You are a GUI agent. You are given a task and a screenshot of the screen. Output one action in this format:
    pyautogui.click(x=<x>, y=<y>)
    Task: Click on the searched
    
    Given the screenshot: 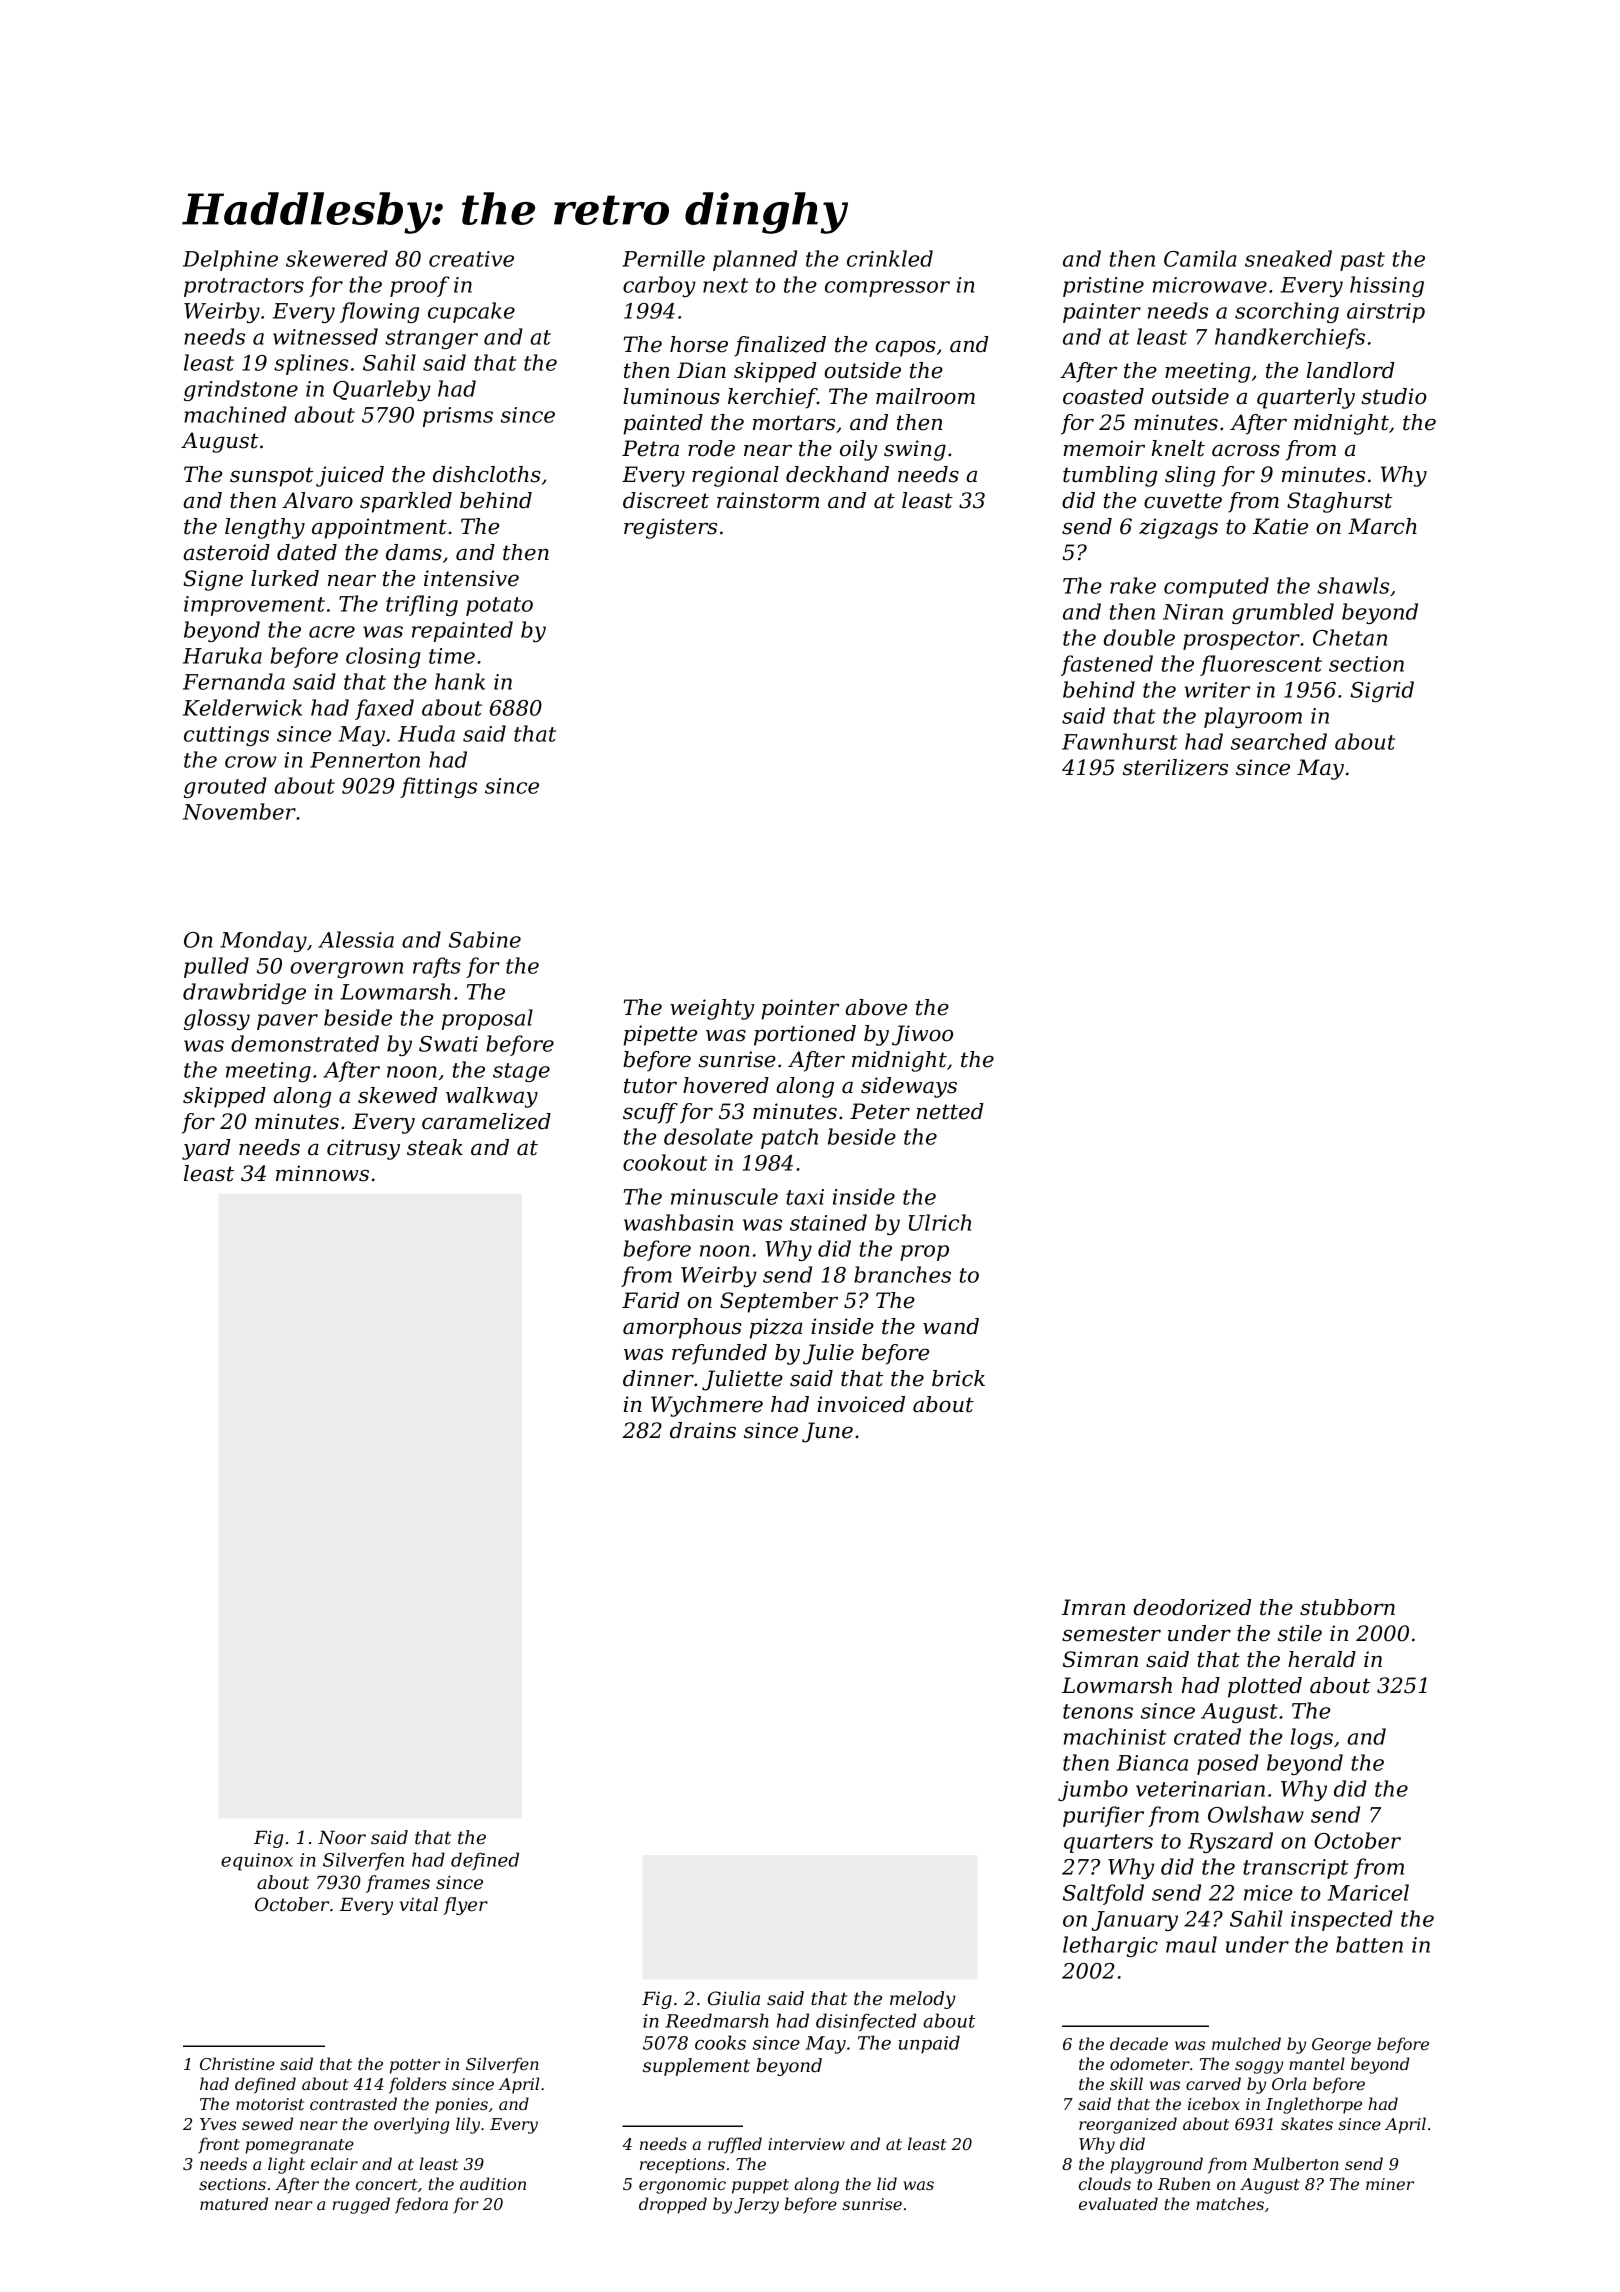 What is the action you would take?
    pyautogui.click(x=1279, y=741)
